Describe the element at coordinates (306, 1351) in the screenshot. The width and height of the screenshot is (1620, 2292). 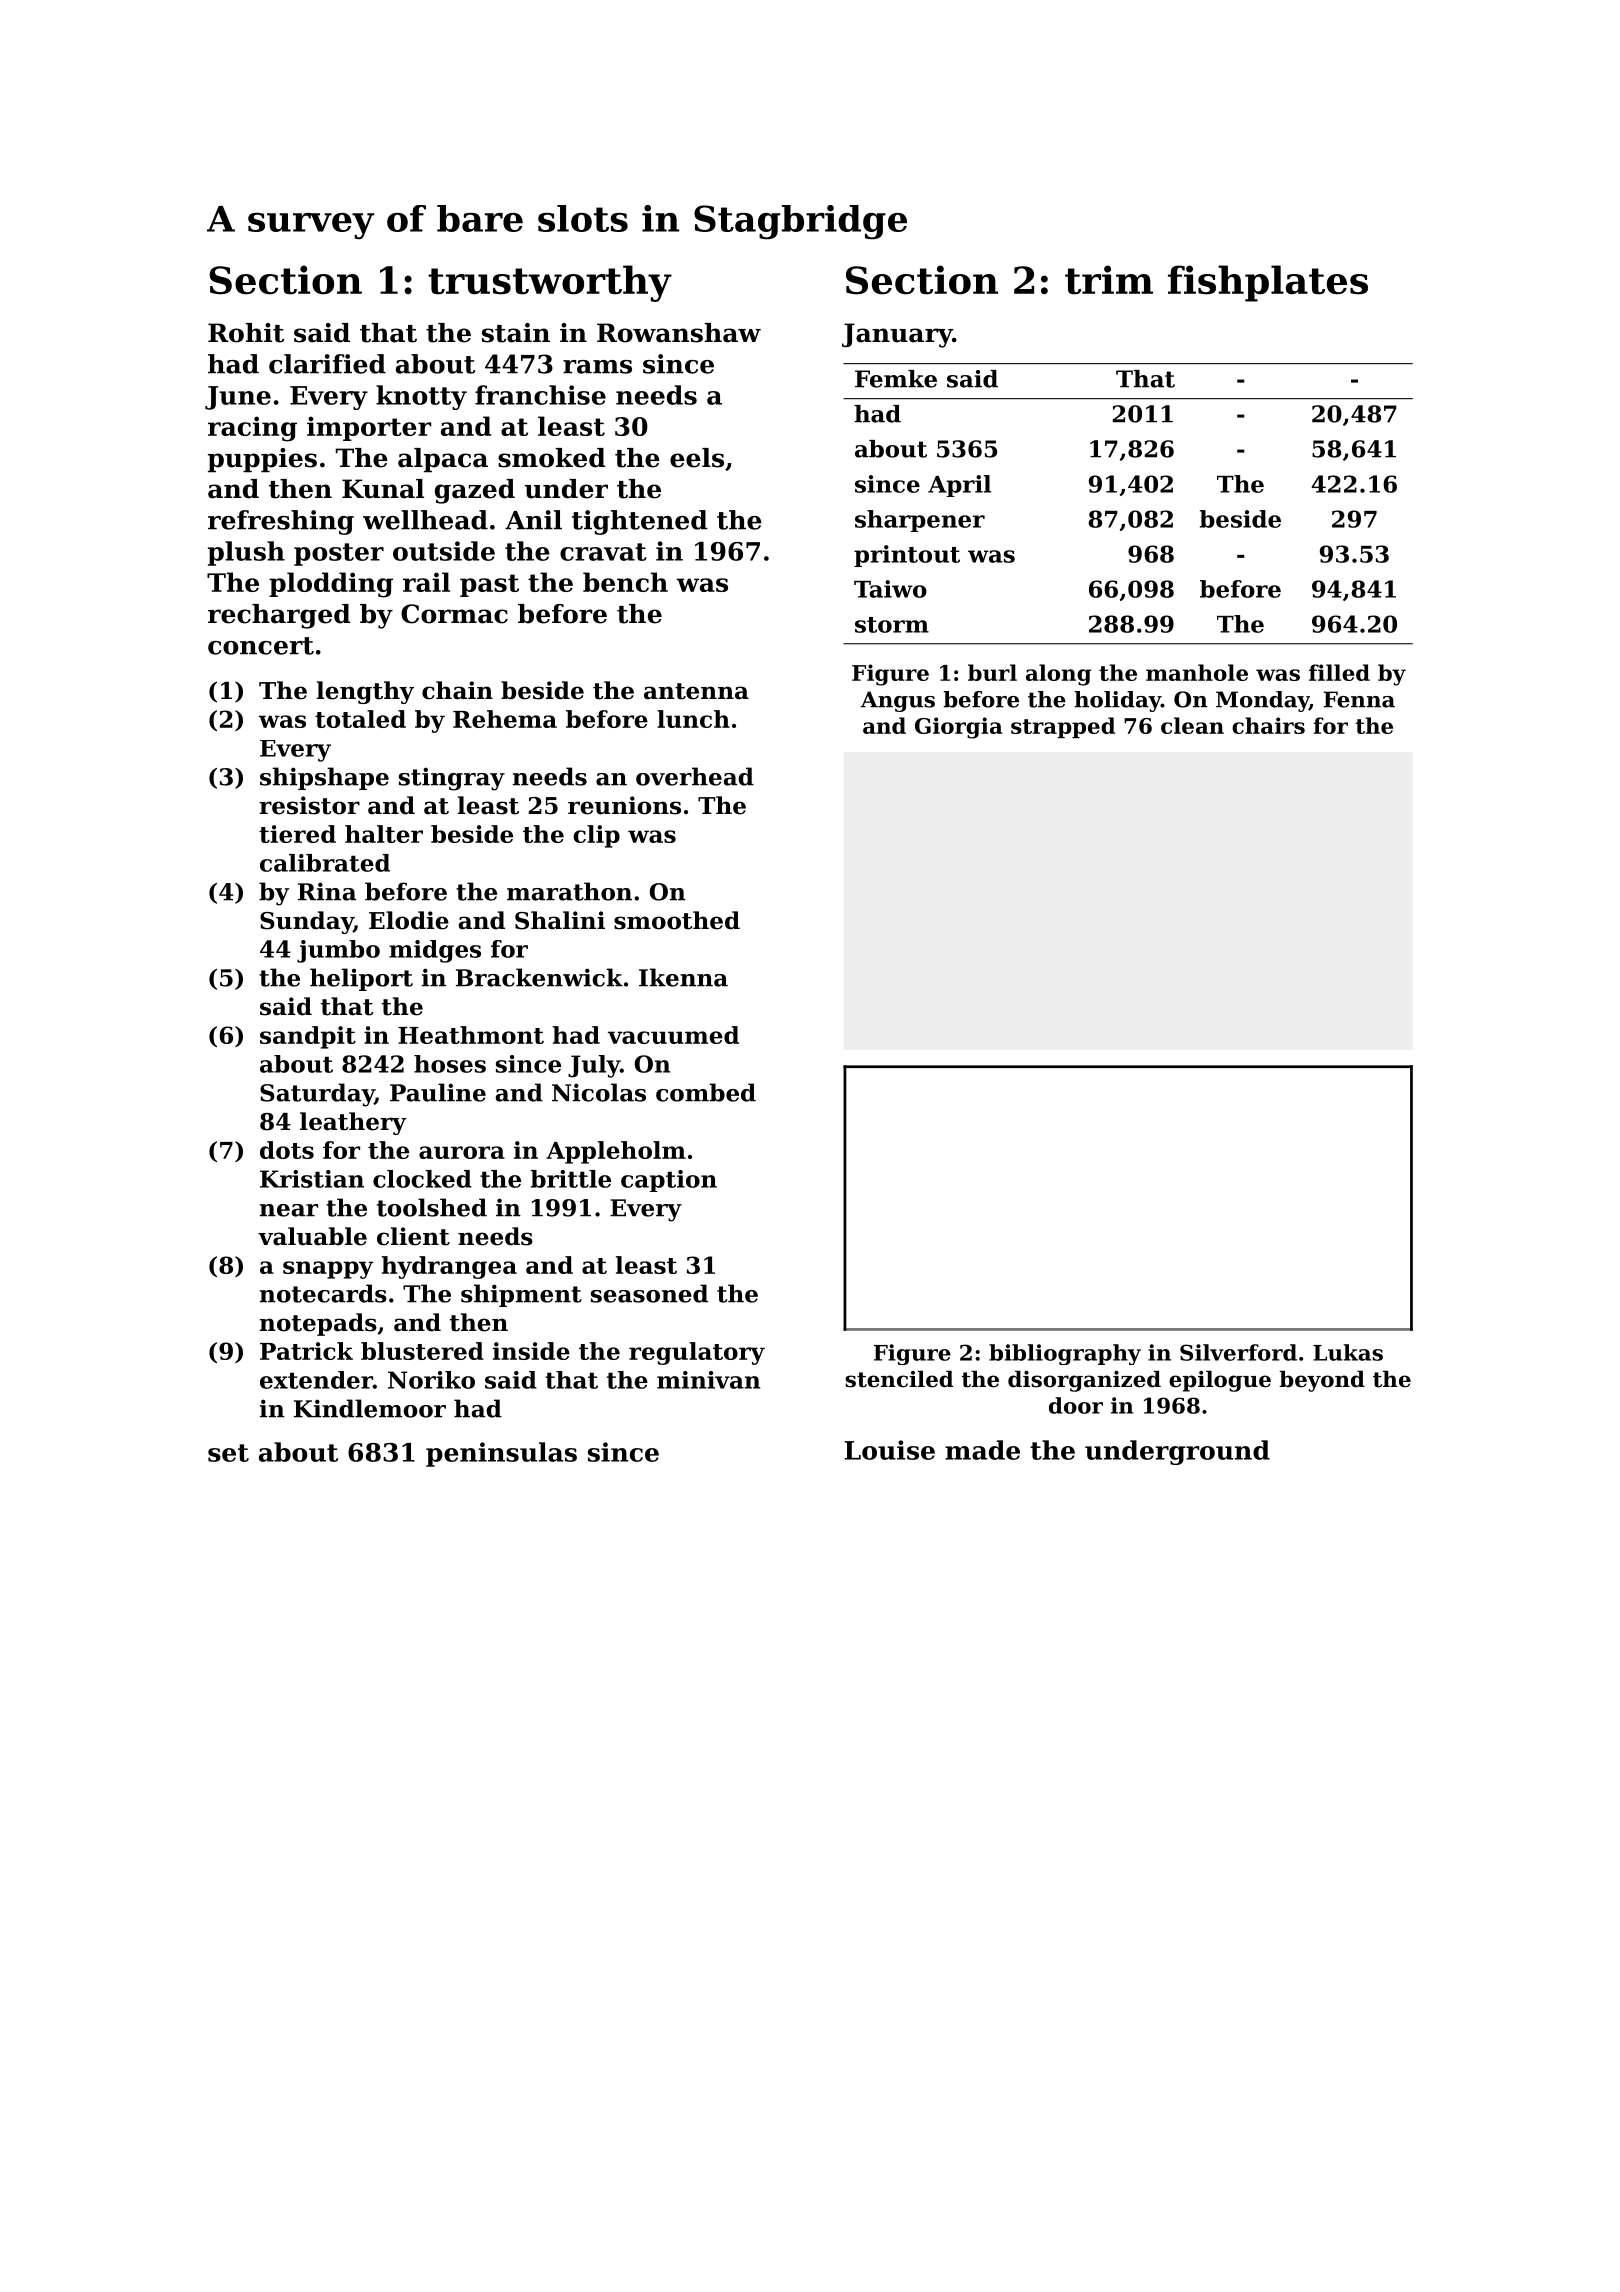
I see `Patrick` at that location.
